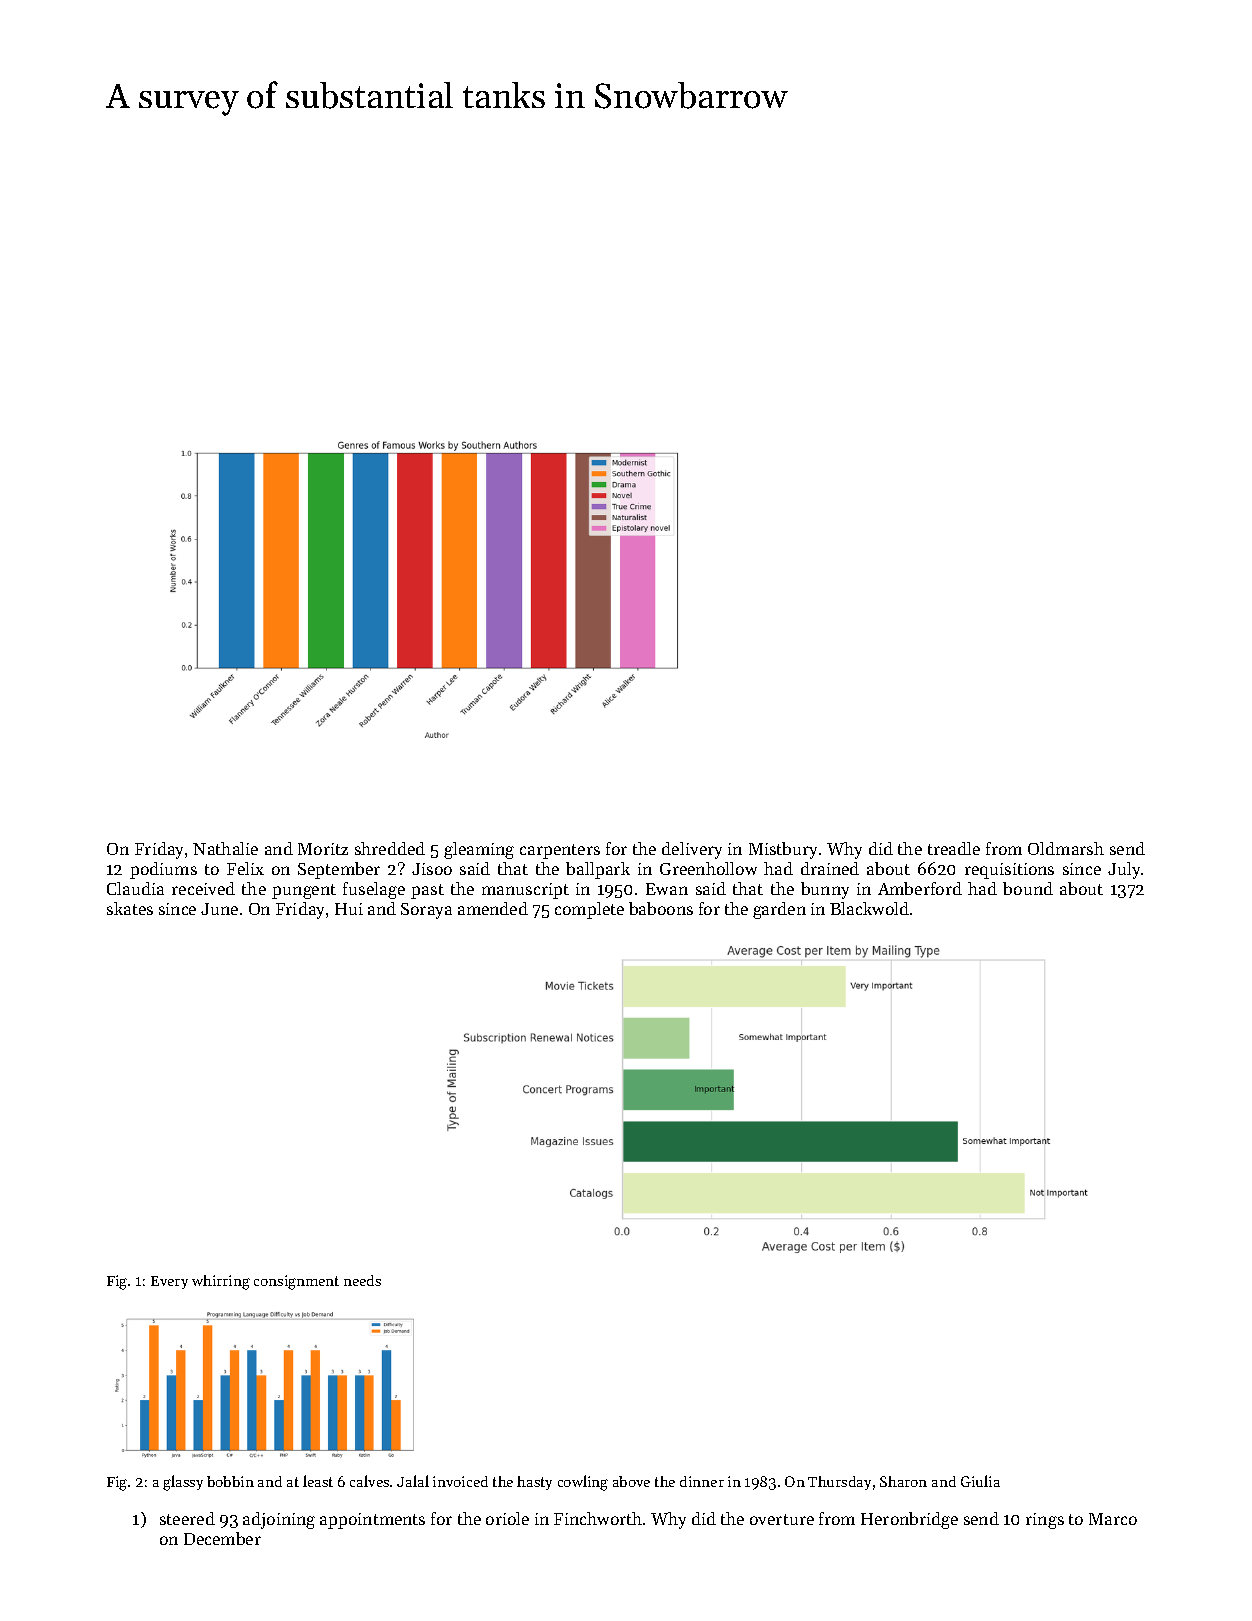  I want to click on Sharon, so click(903, 1481).
